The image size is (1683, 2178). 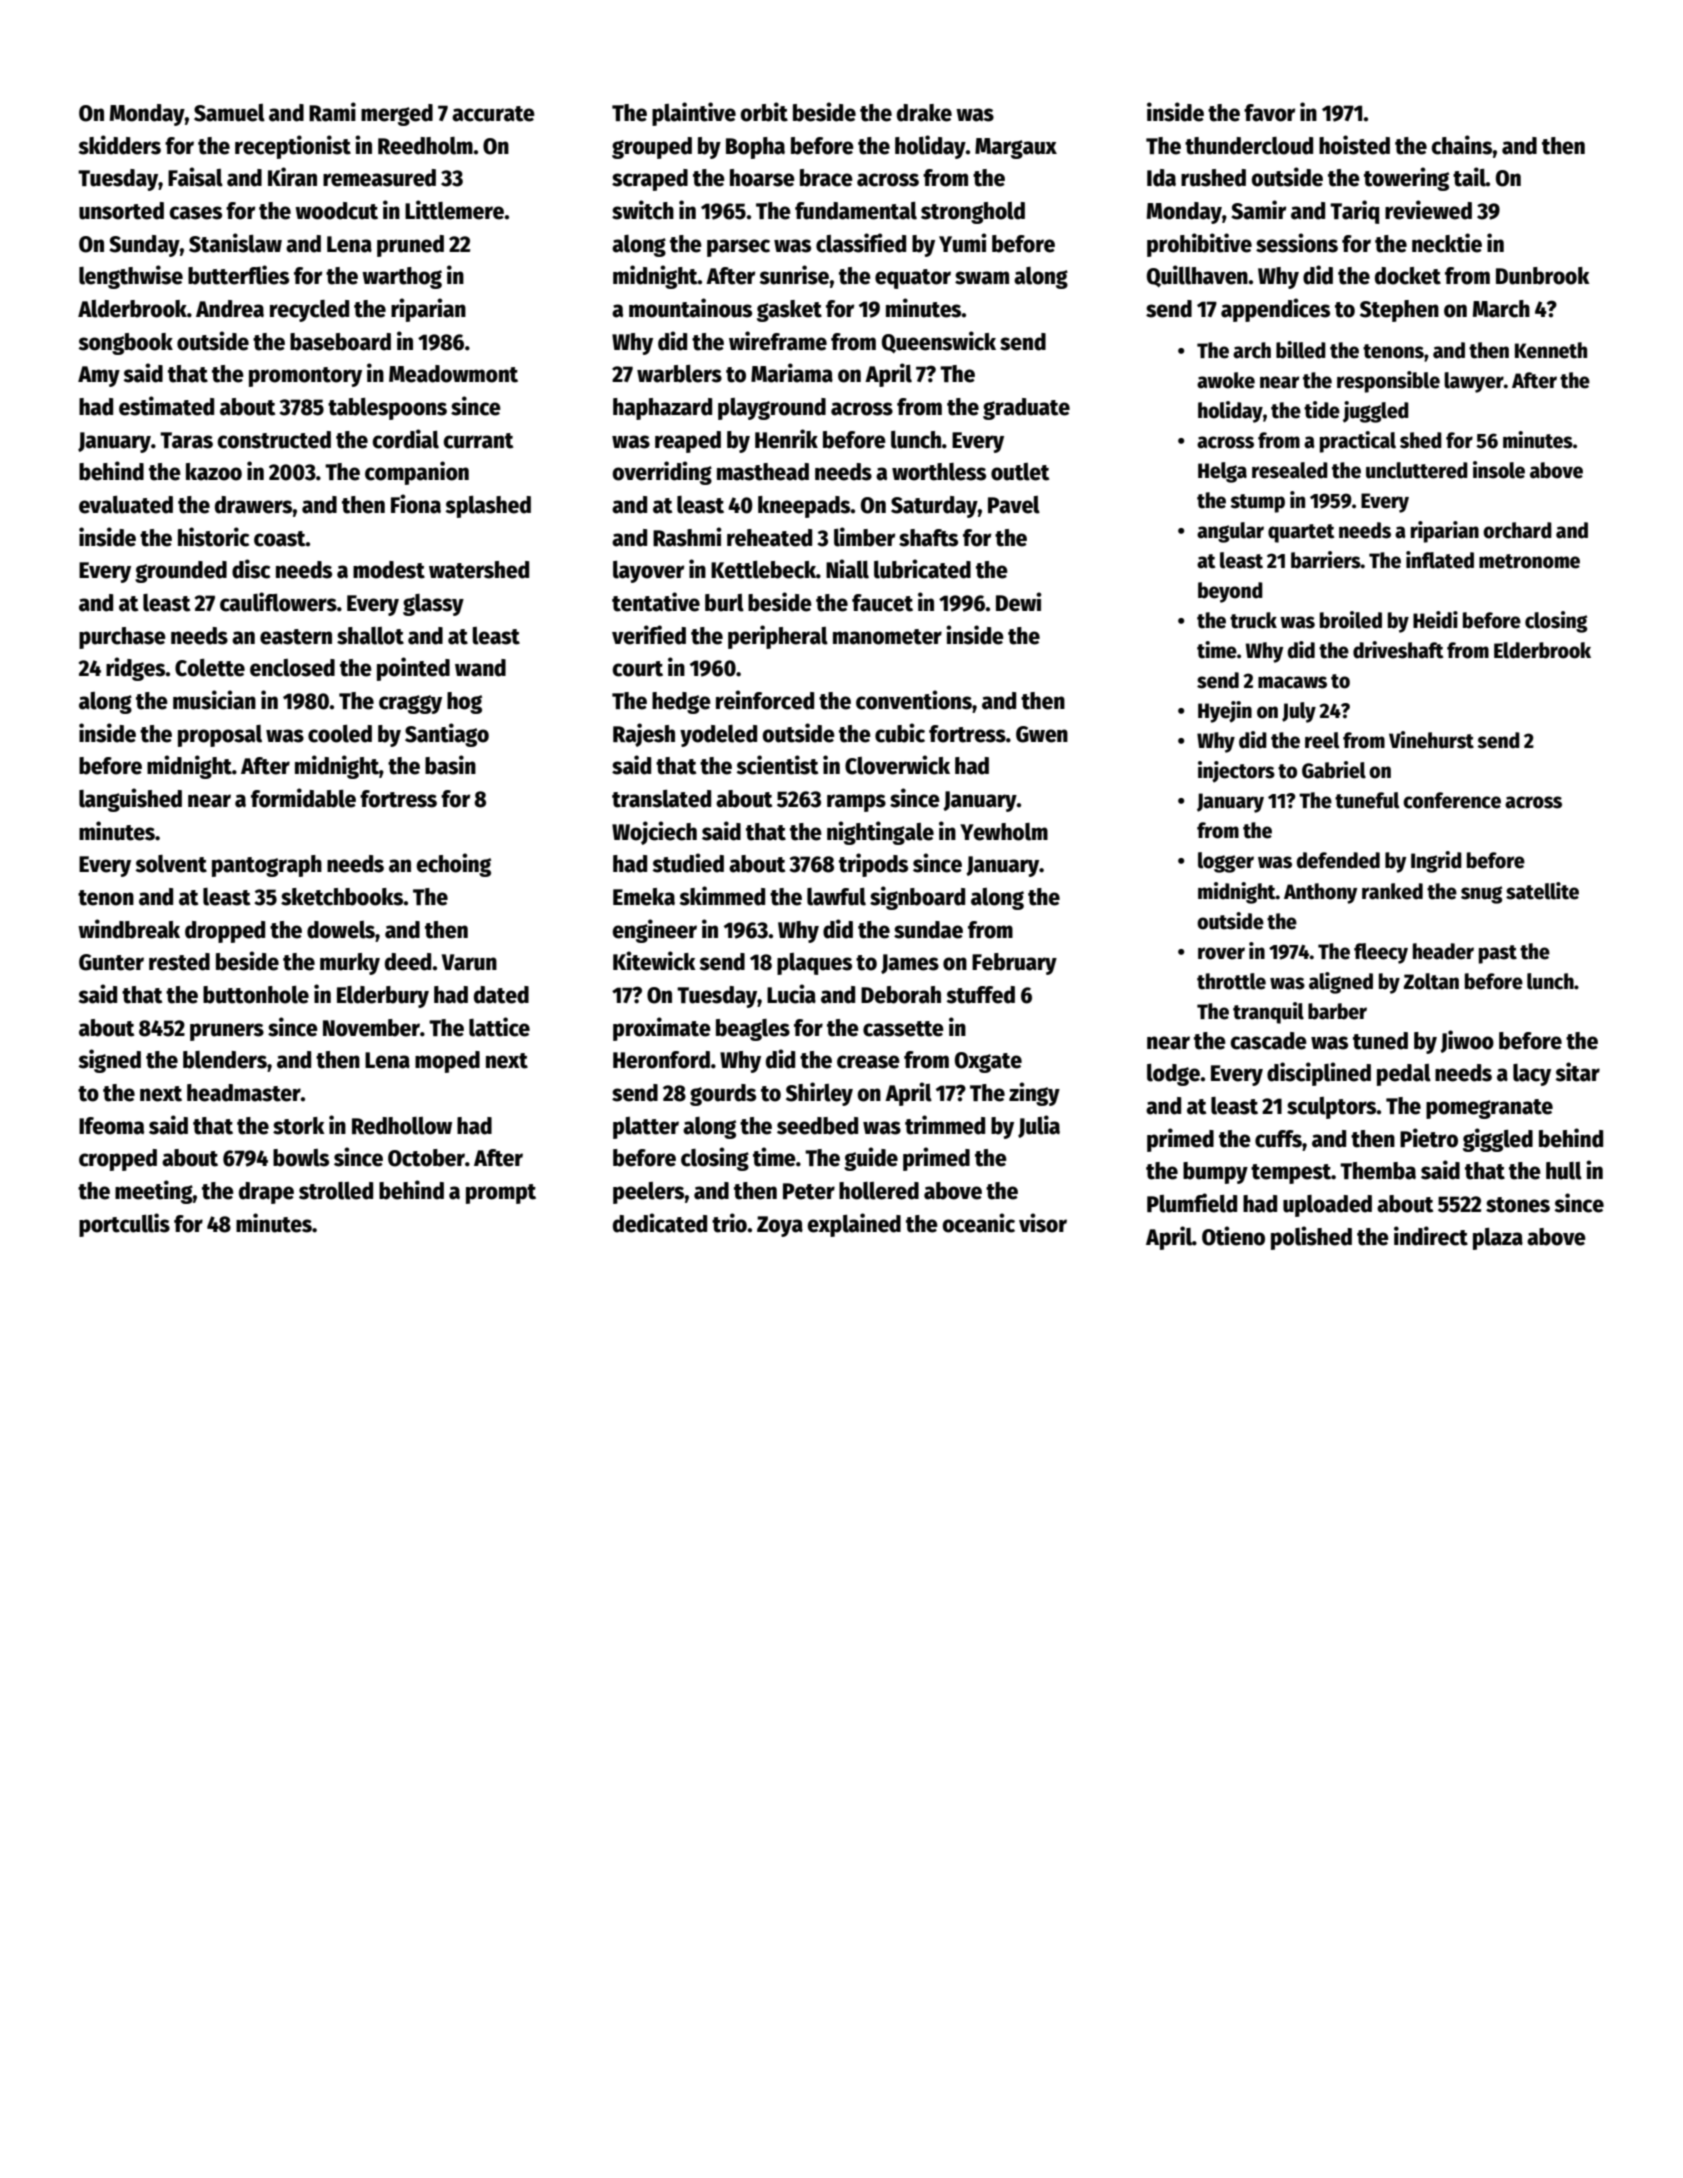 What do you see at coordinates (1269, 113) in the document?
I see `favor` at bounding box center [1269, 113].
